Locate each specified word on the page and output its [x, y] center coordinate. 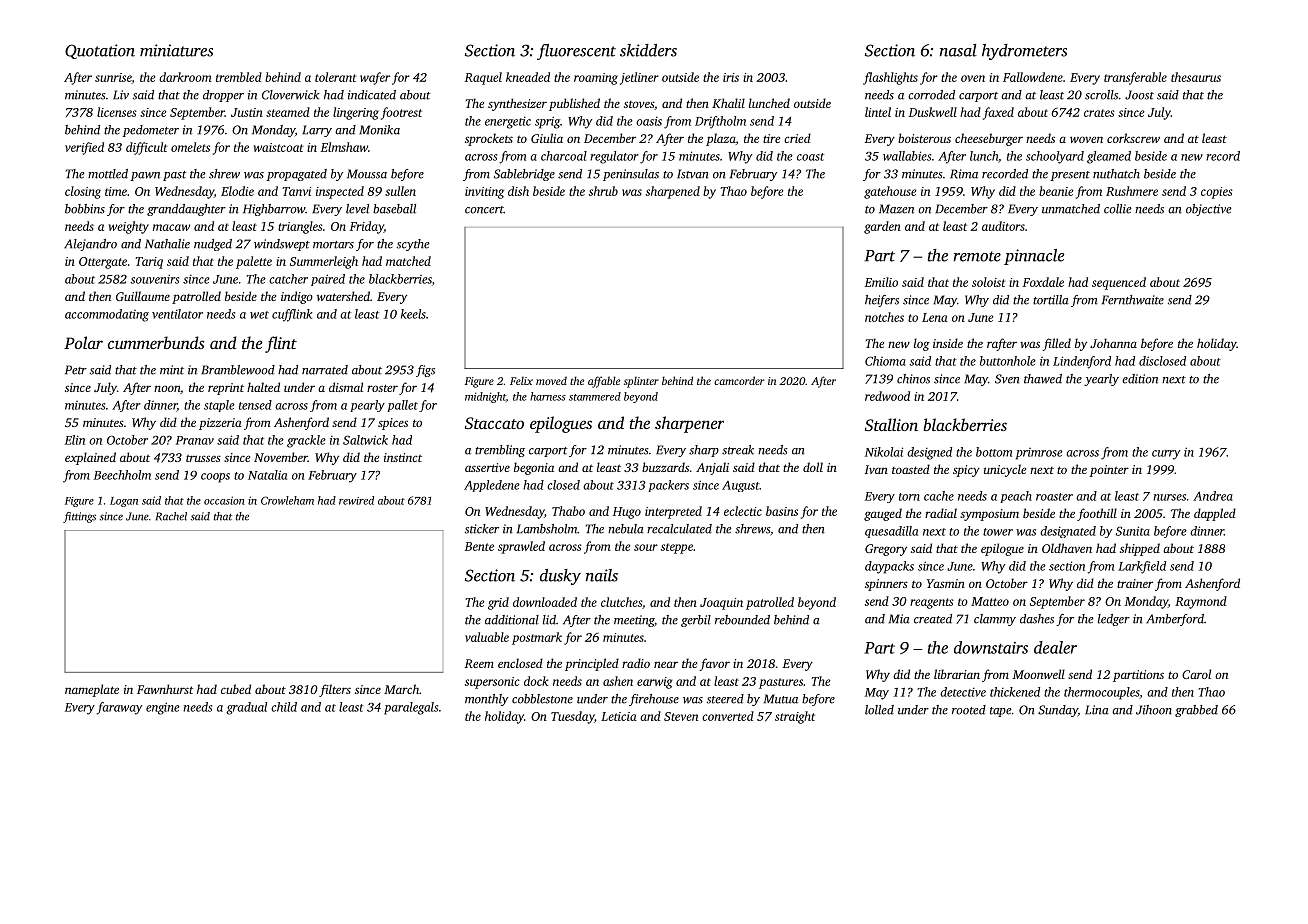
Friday [367, 227]
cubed [236, 689]
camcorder [739, 380]
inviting [484, 193]
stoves [639, 104]
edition [1140, 379]
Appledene [492, 486]
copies [1217, 193]
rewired [356, 500]
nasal [958, 50]
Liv [121, 95]
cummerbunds [156, 342]
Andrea [1213, 496]
